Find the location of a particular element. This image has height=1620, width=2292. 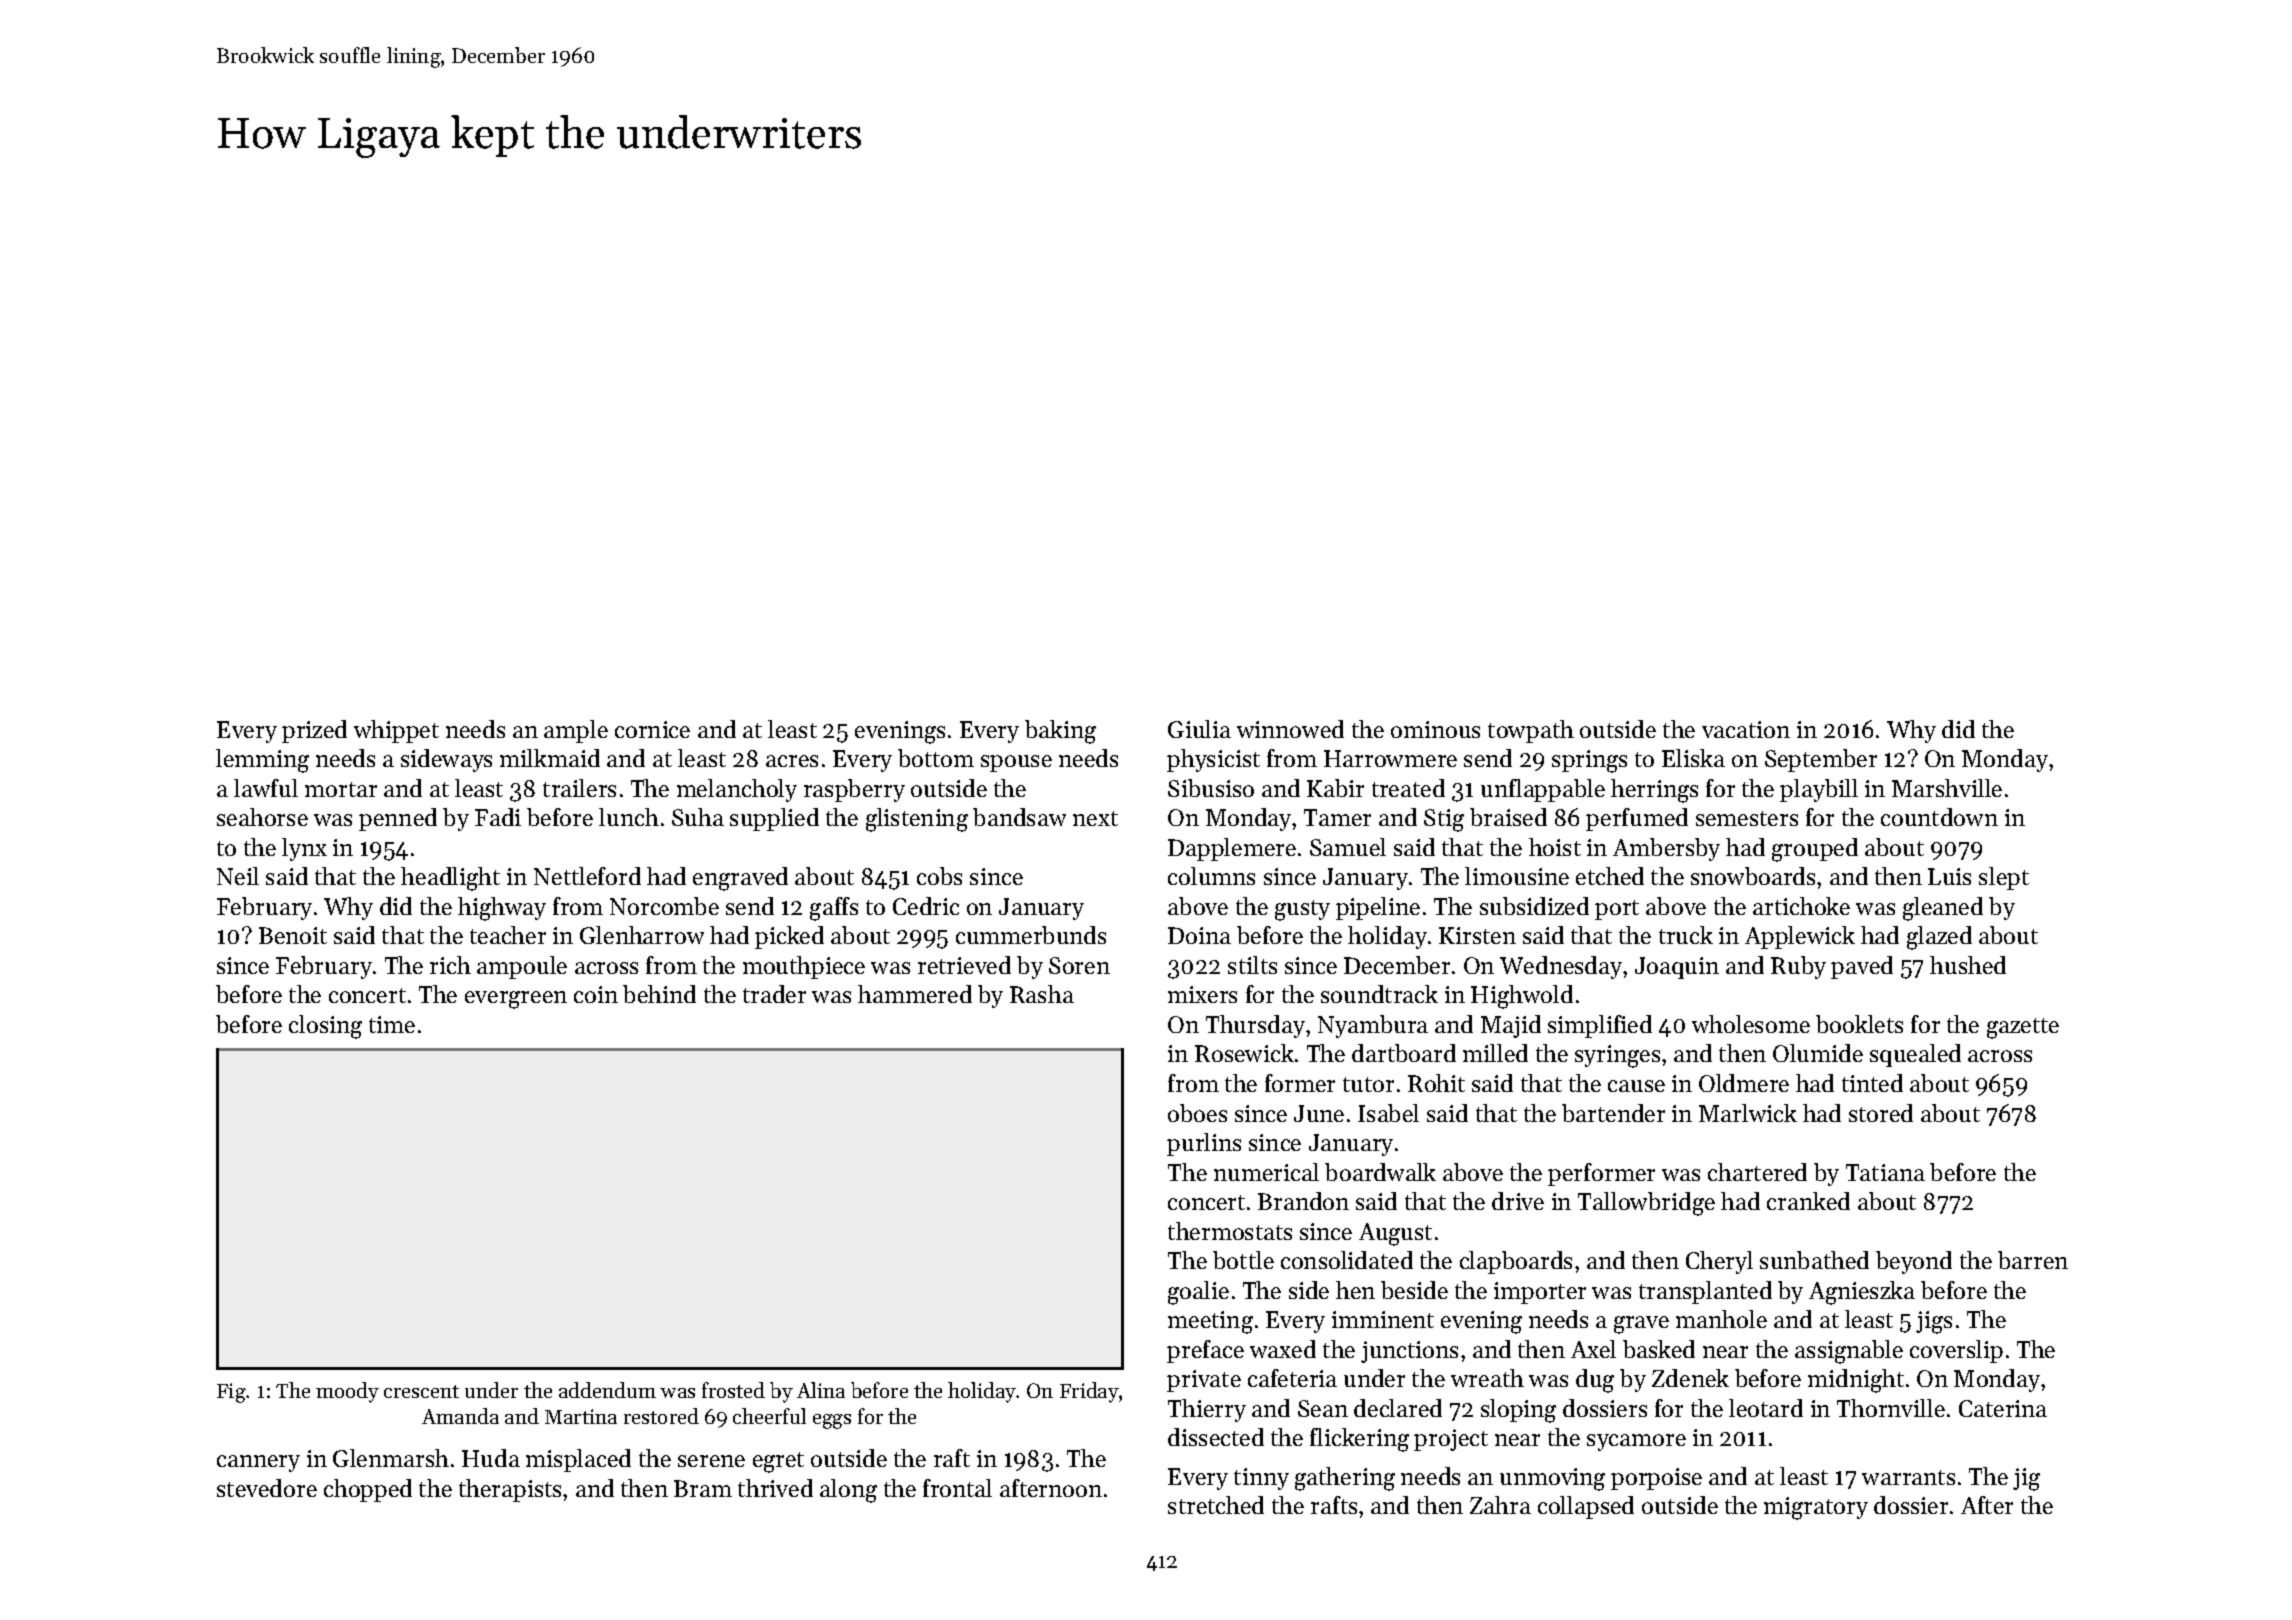

Friday is located at coordinates (1089, 1392).
